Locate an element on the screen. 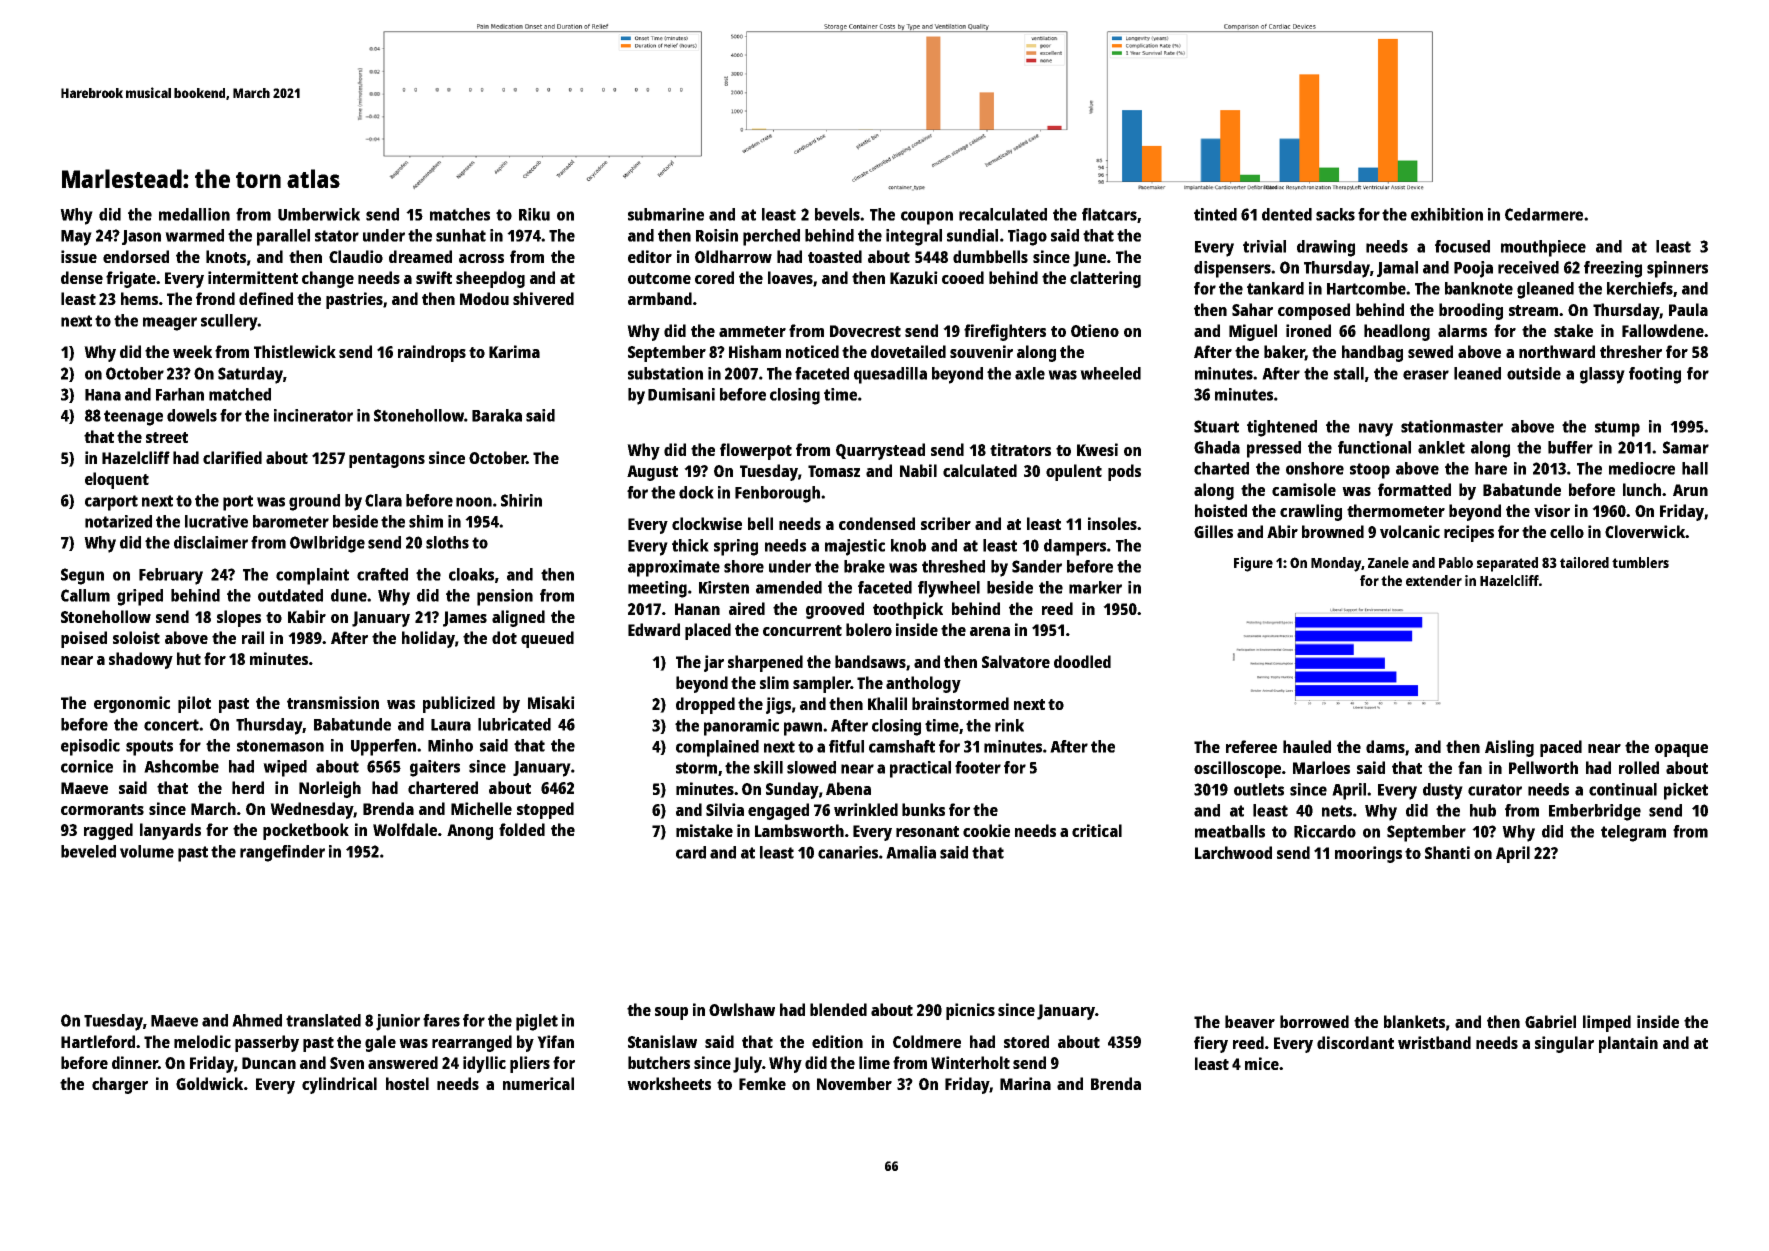 The width and height of the screenshot is (1769, 1251). Clara is located at coordinates (383, 500).
